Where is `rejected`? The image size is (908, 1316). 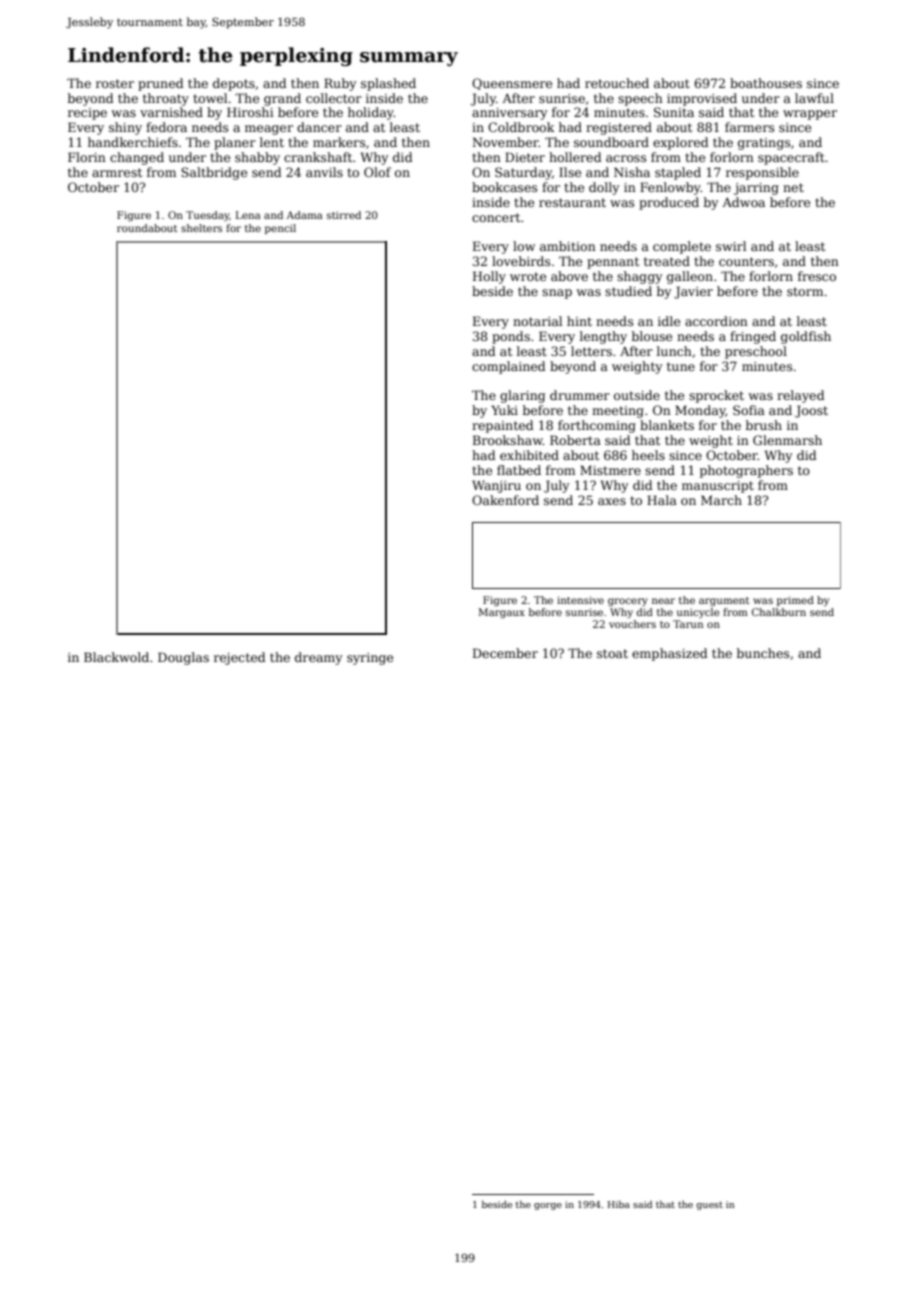 rejected is located at coordinates (240, 658).
